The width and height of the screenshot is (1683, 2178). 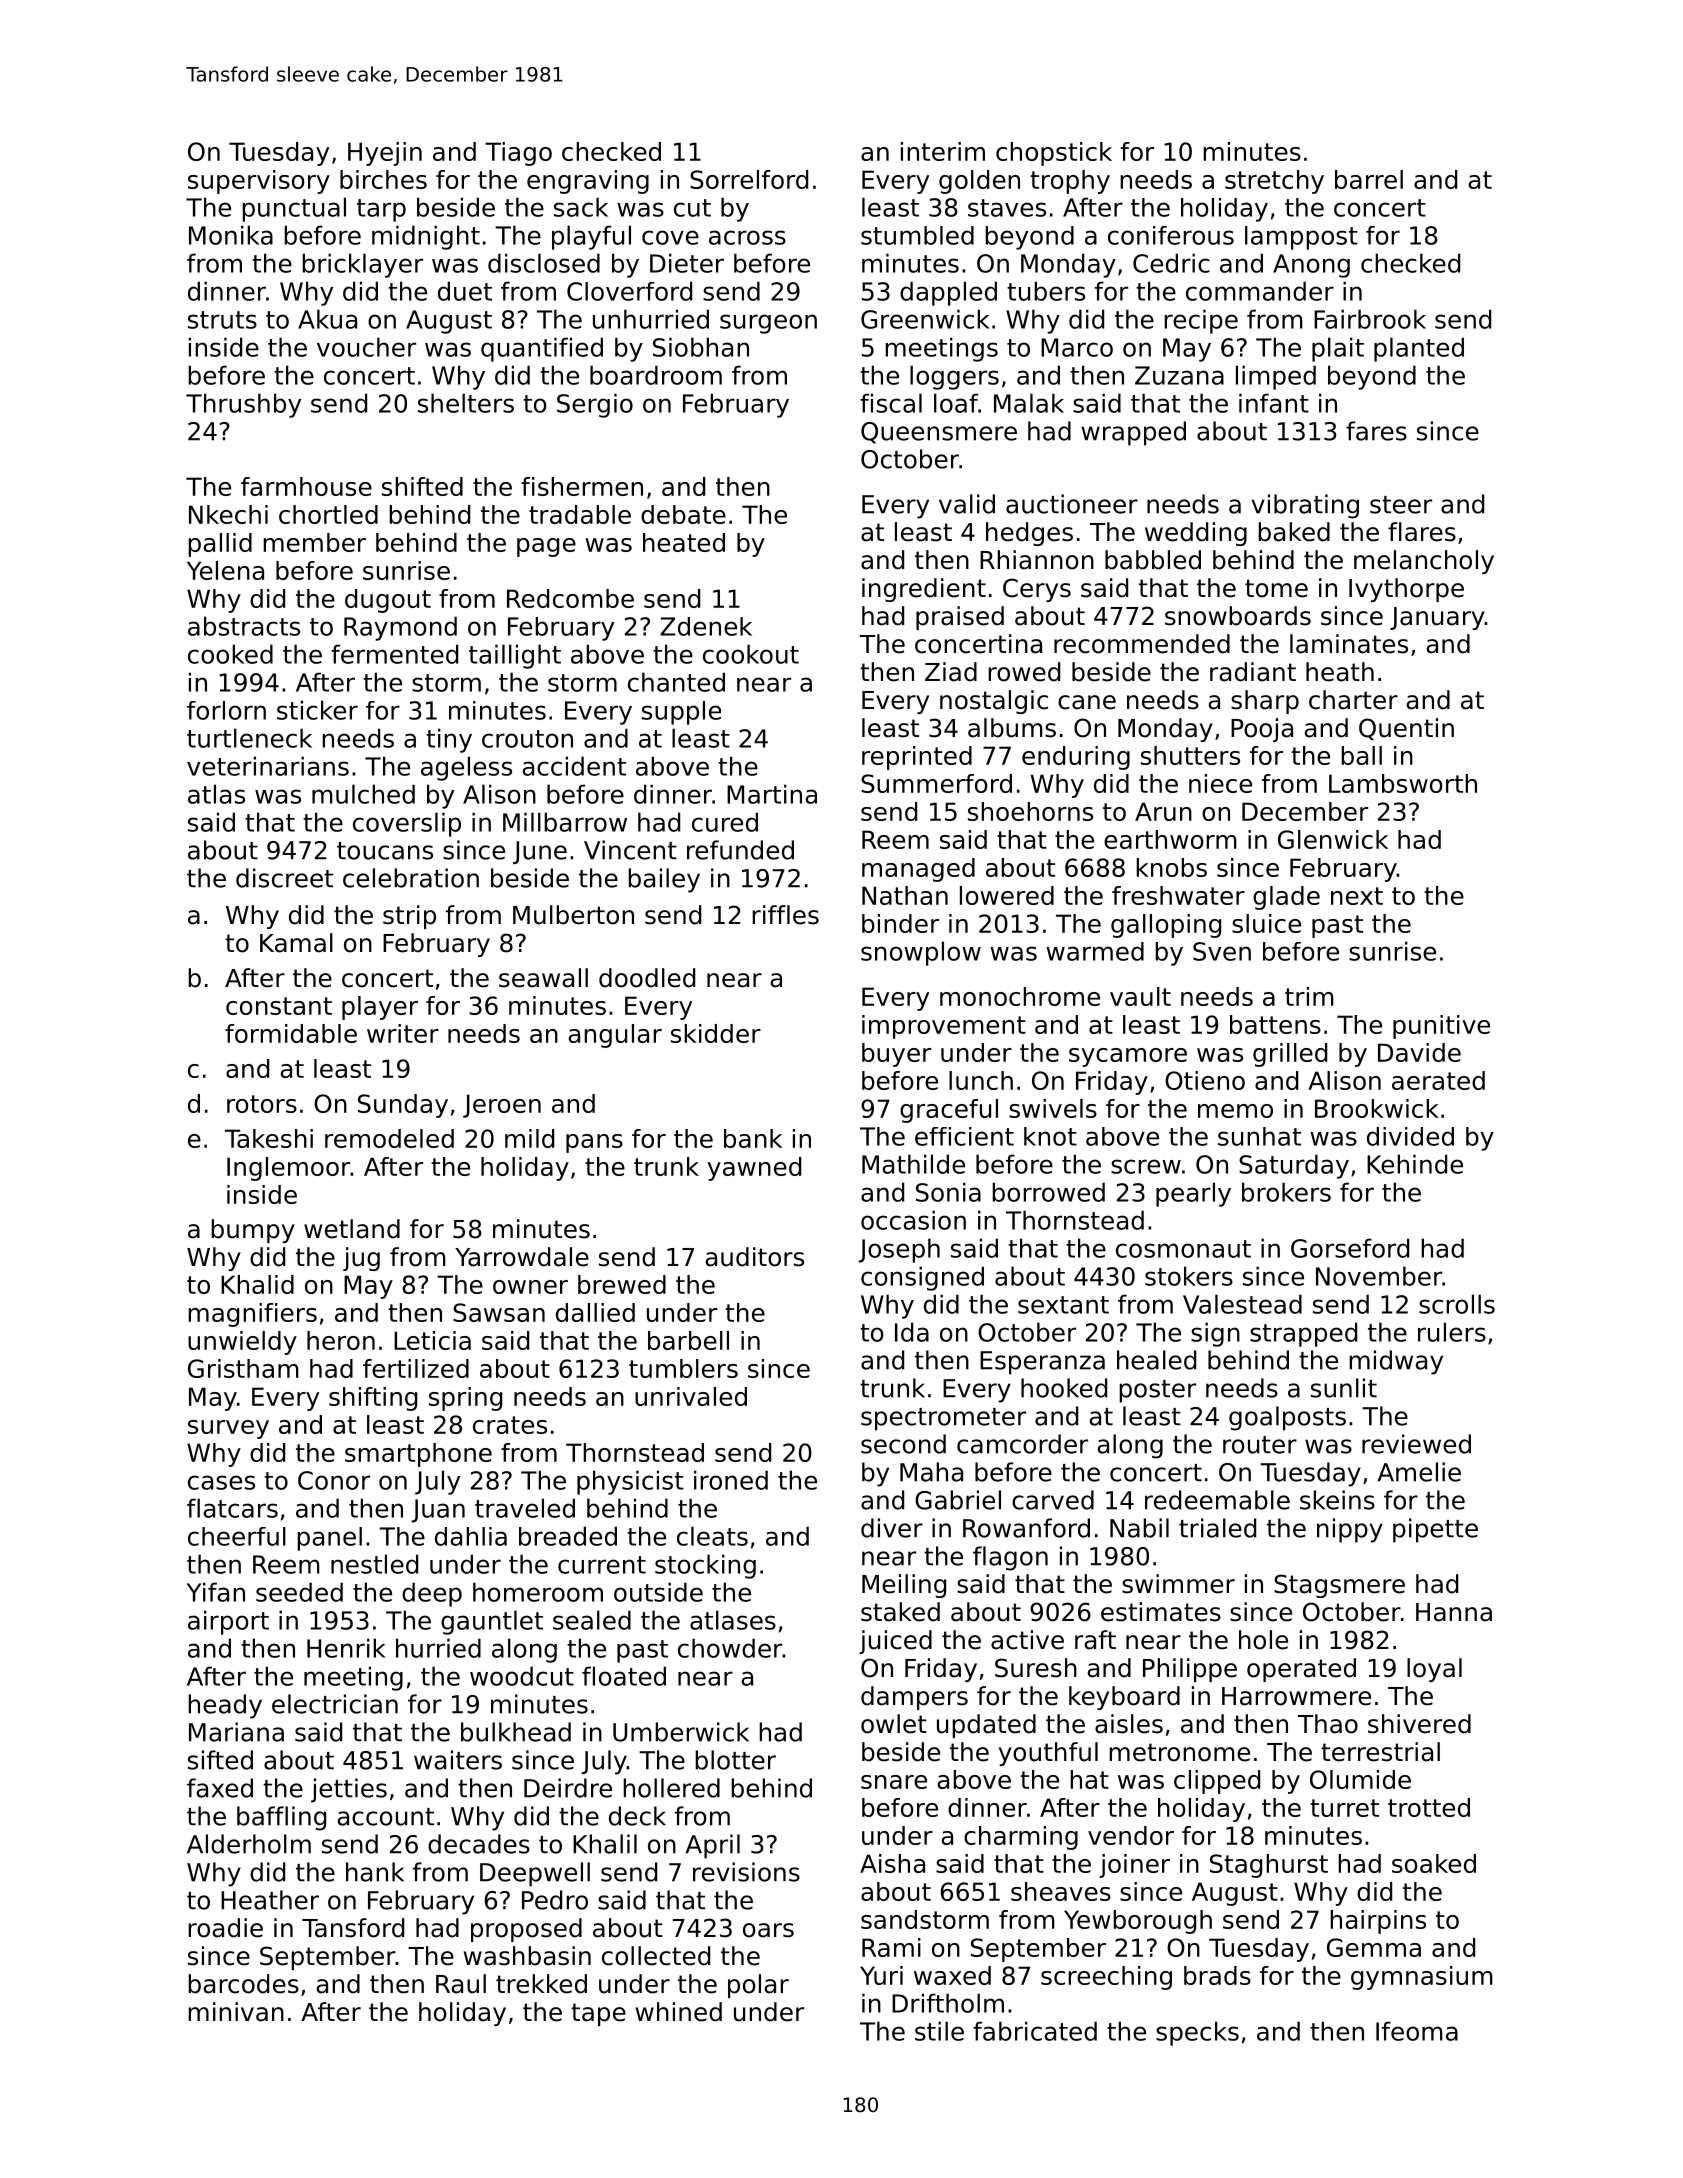 What do you see at coordinates (1287, 1418) in the screenshot?
I see `goalposts` at bounding box center [1287, 1418].
